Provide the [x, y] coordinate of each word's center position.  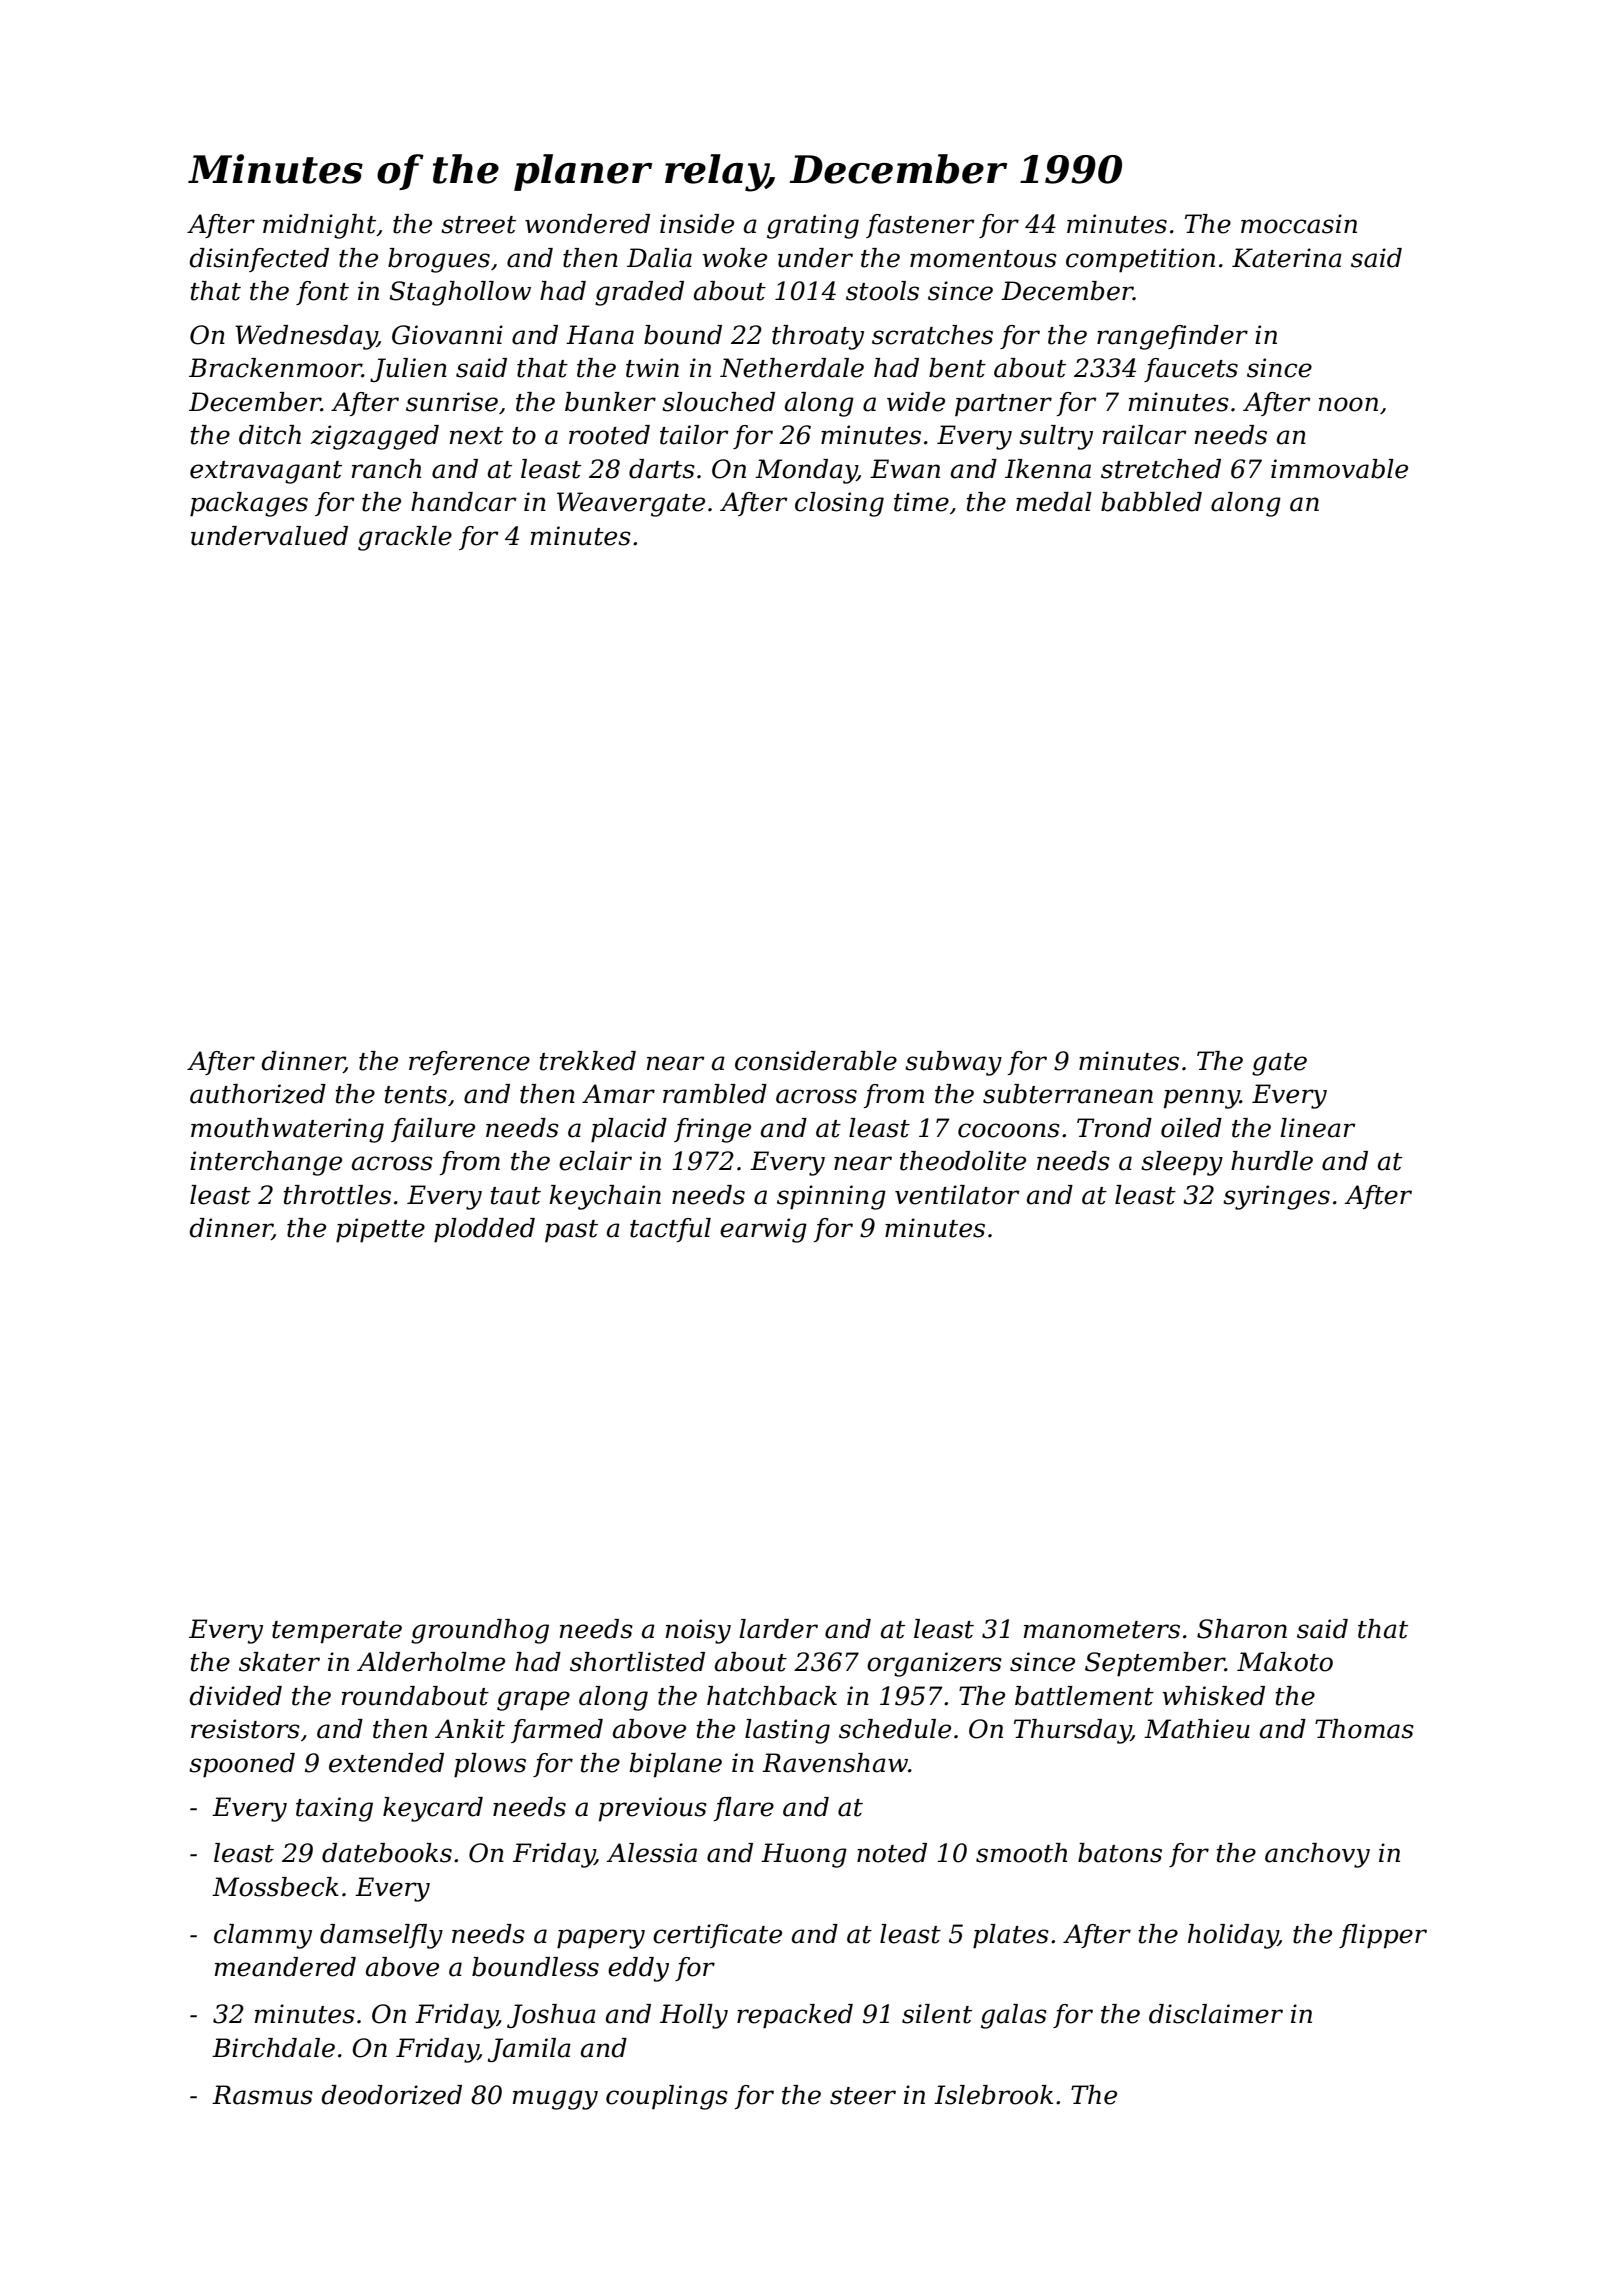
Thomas [1364, 1729]
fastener [920, 226]
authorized [258, 1094]
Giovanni [447, 335]
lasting [787, 1731]
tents [416, 1095]
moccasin [1299, 224]
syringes [1276, 1197]
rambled [715, 1094]
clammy [263, 1936]
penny [1202, 1099]
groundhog [480, 1631]
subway [953, 1063]
